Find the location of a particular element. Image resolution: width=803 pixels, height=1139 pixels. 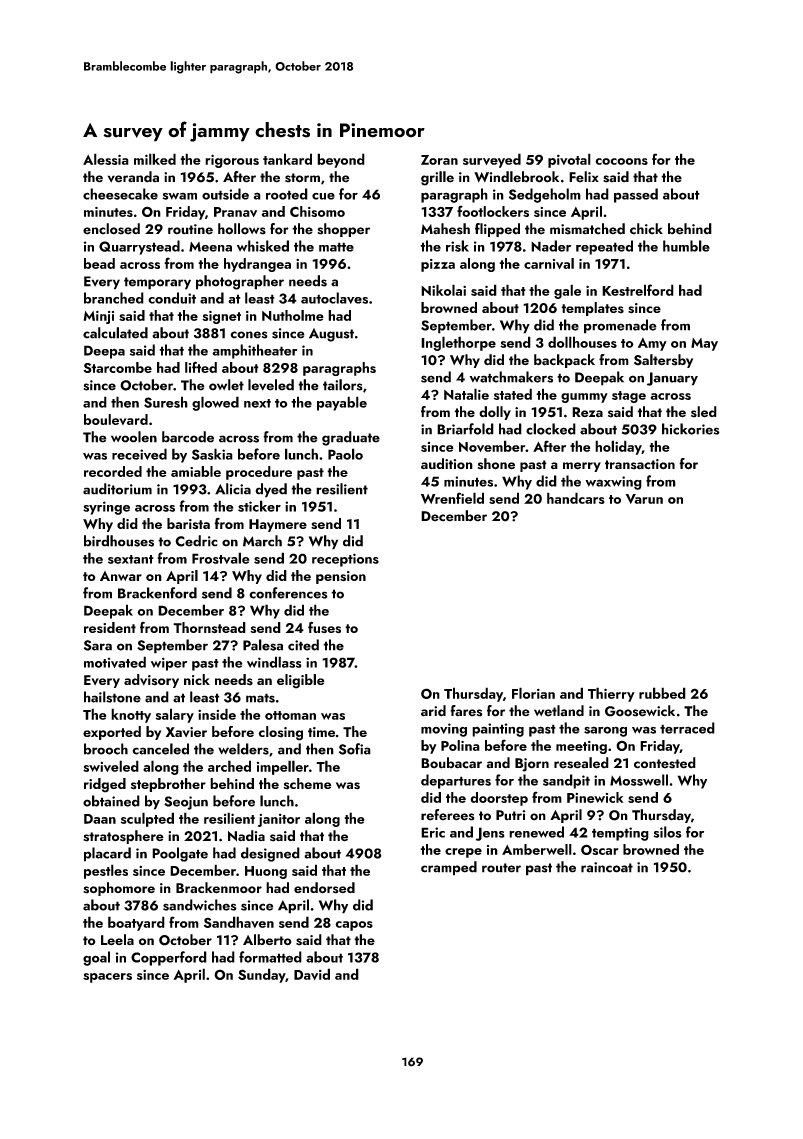

swam is located at coordinates (179, 196).
